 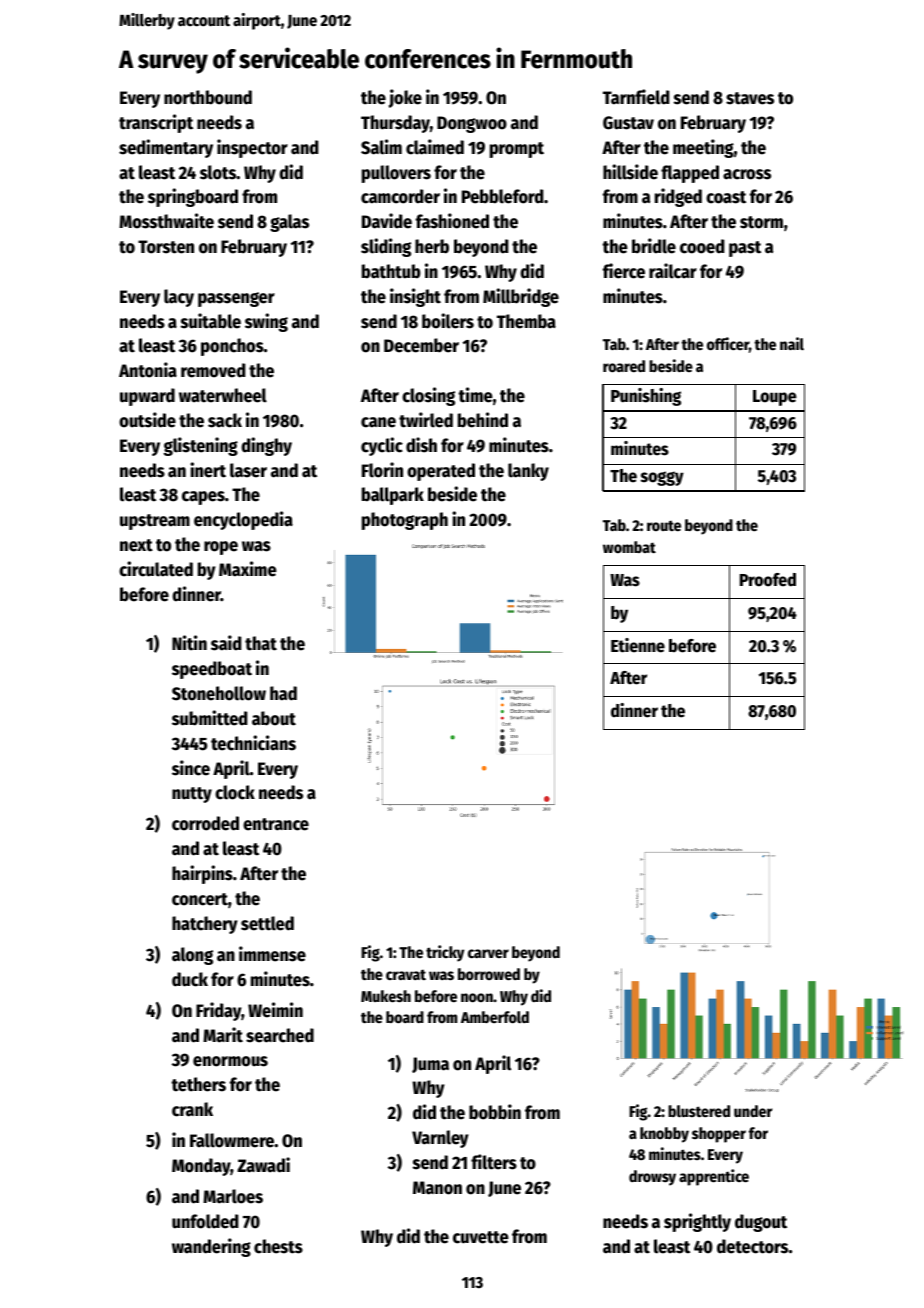 What do you see at coordinates (761, 222) in the screenshot?
I see `storm` at bounding box center [761, 222].
